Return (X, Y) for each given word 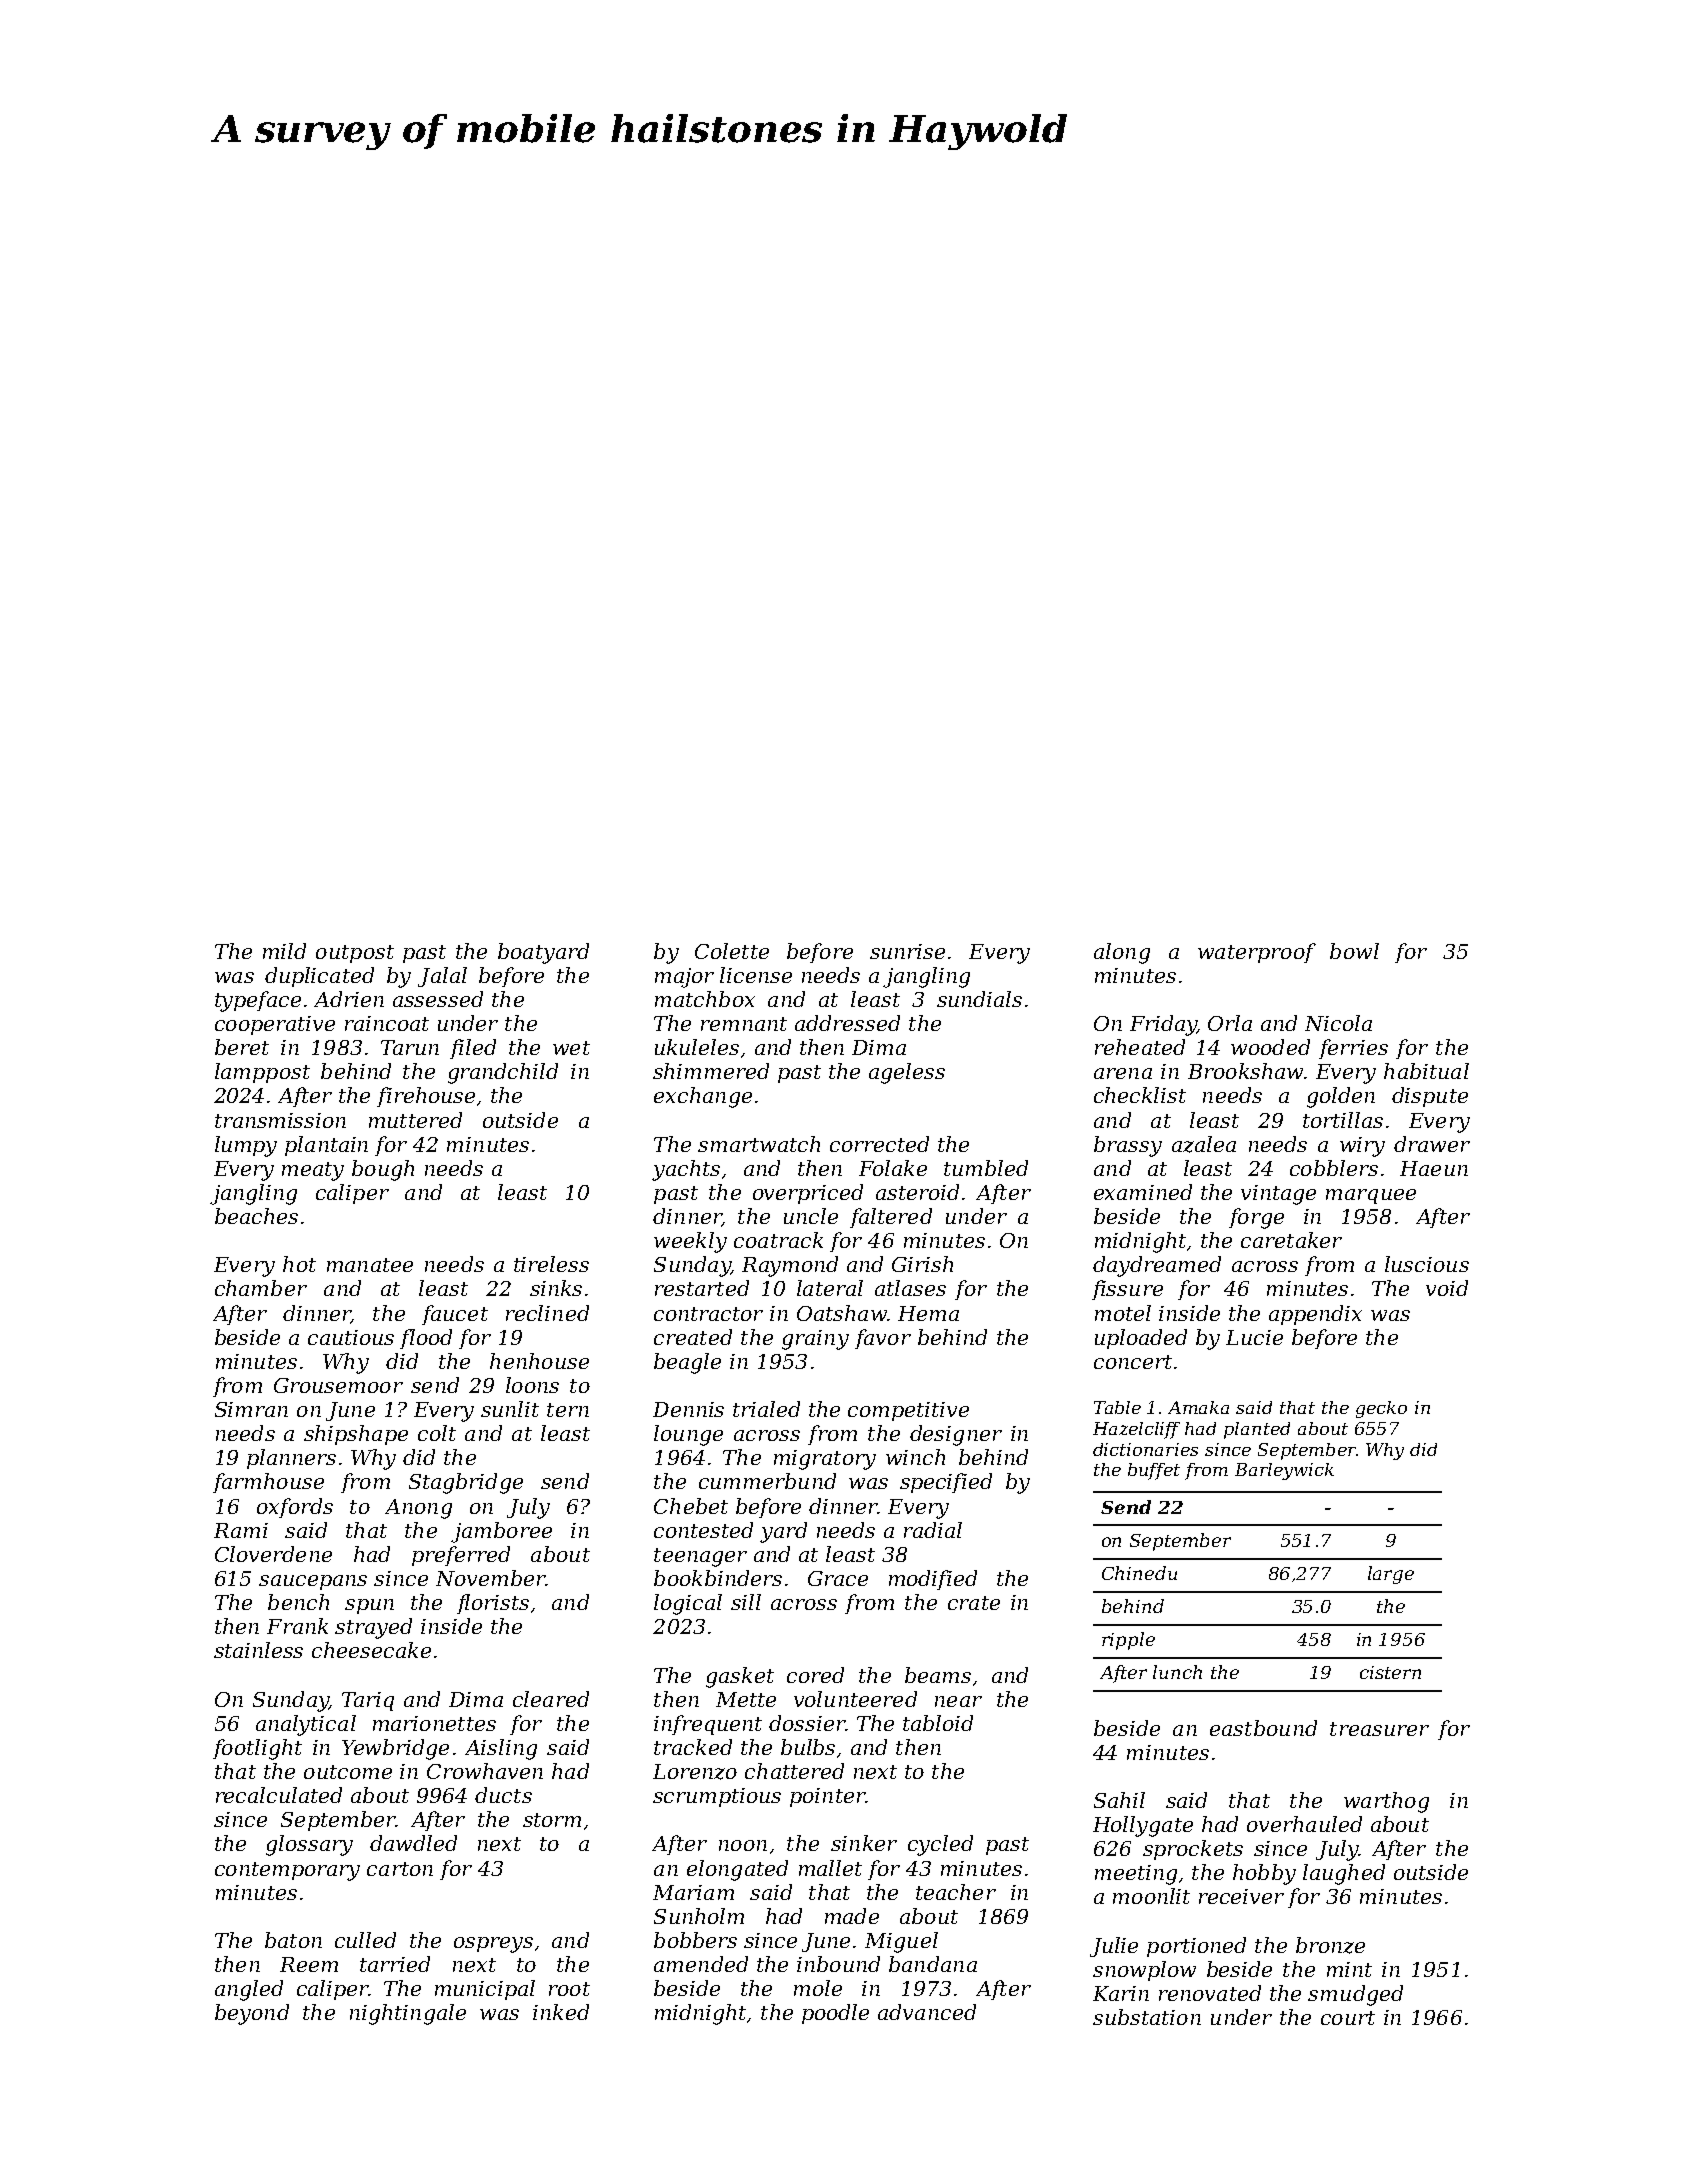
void (1447, 1288)
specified (946, 1483)
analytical (306, 1725)
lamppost (262, 1073)
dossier (807, 1723)
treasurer (1379, 1729)
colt (437, 1433)
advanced (927, 2012)
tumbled (986, 1168)
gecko (1381, 1409)
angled (249, 1990)
